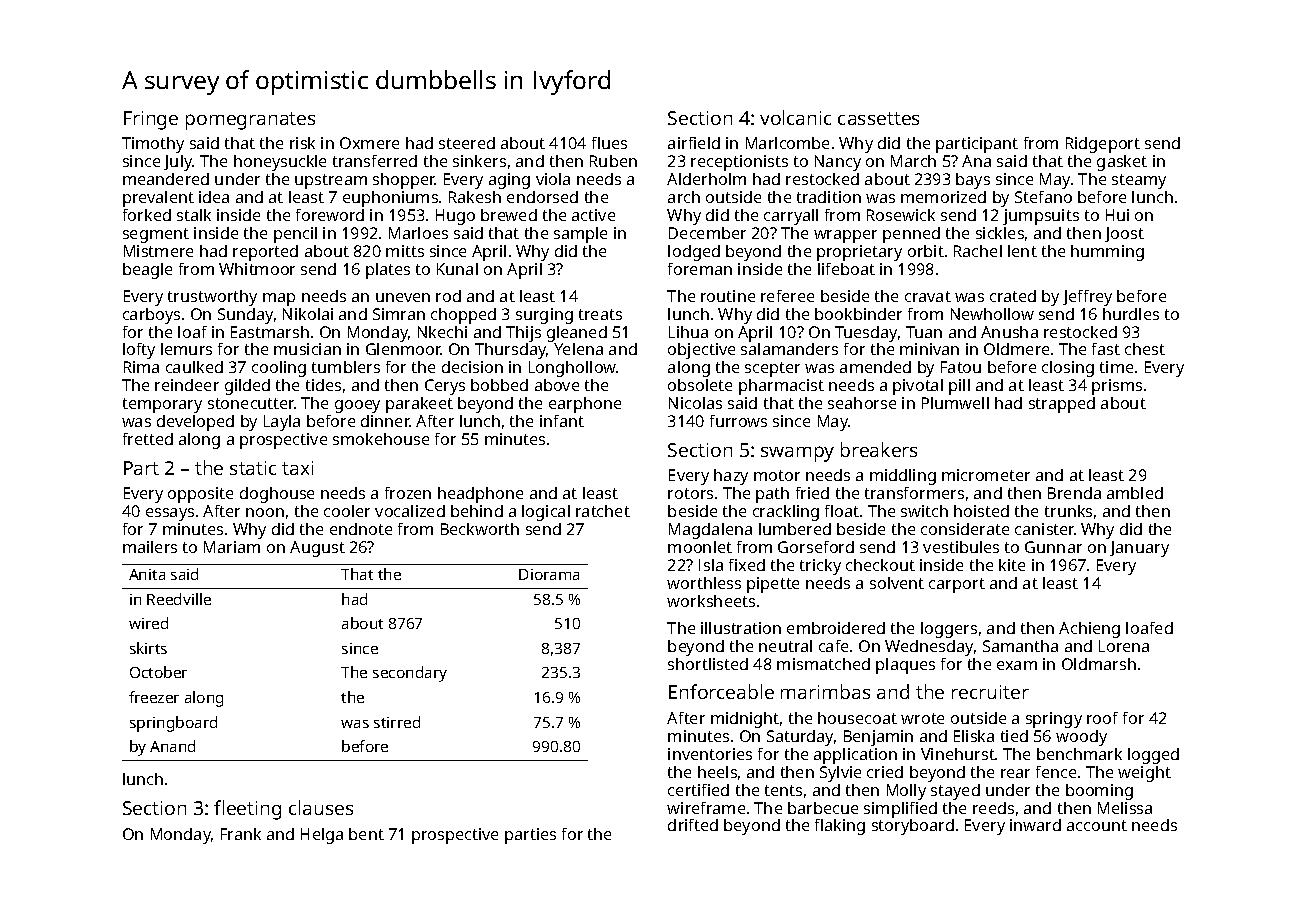 The height and width of the document is (924, 1308). I want to click on December, so click(707, 233).
